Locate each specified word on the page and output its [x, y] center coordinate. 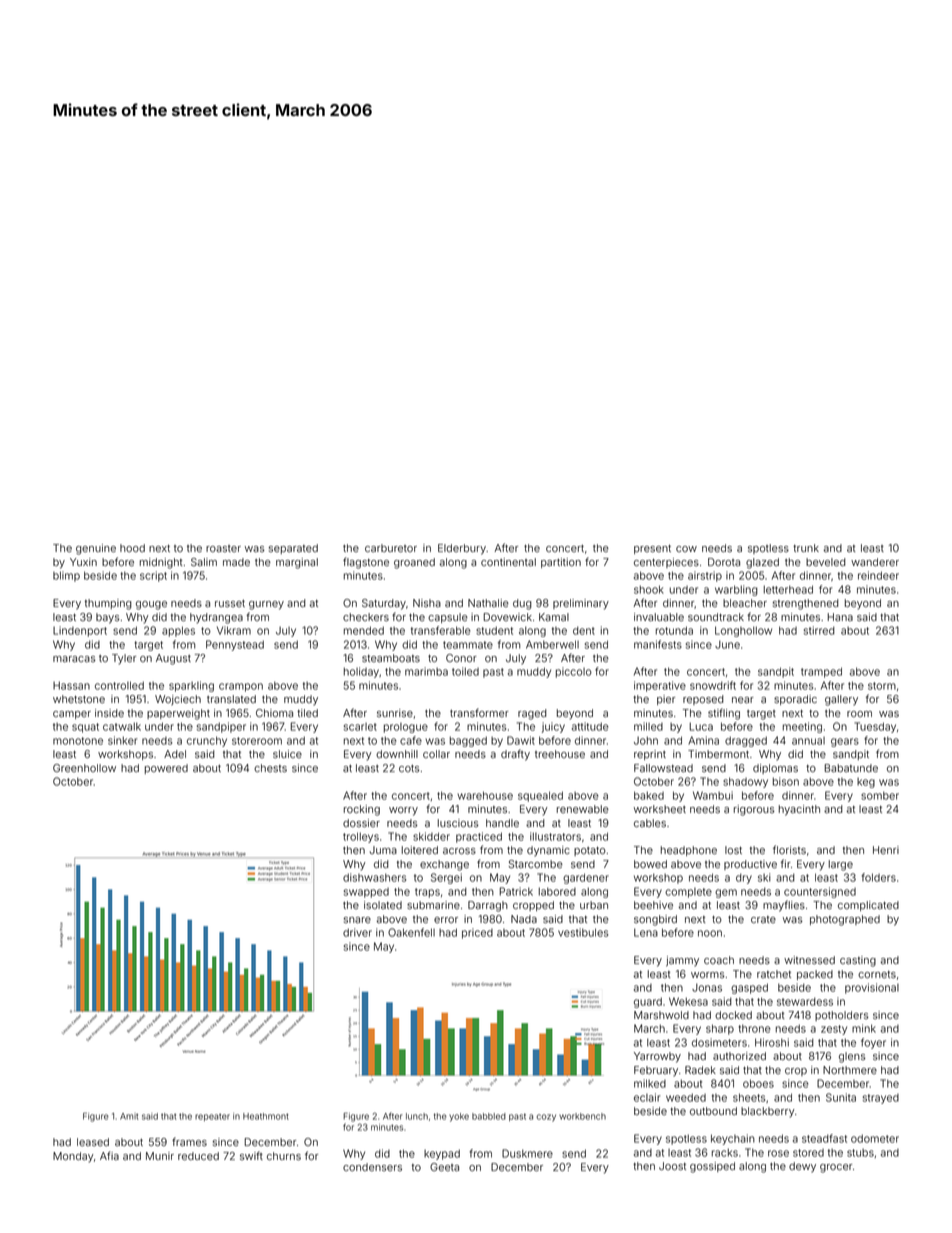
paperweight [178, 714]
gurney [266, 605]
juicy [553, 727]
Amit [129, 1116]
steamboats [391, 658]
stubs [860, 1153]
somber [880, 795]
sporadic [795, 700]
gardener [586, 878]
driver [357, 932]
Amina [703, 740]
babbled [489, 1116]
